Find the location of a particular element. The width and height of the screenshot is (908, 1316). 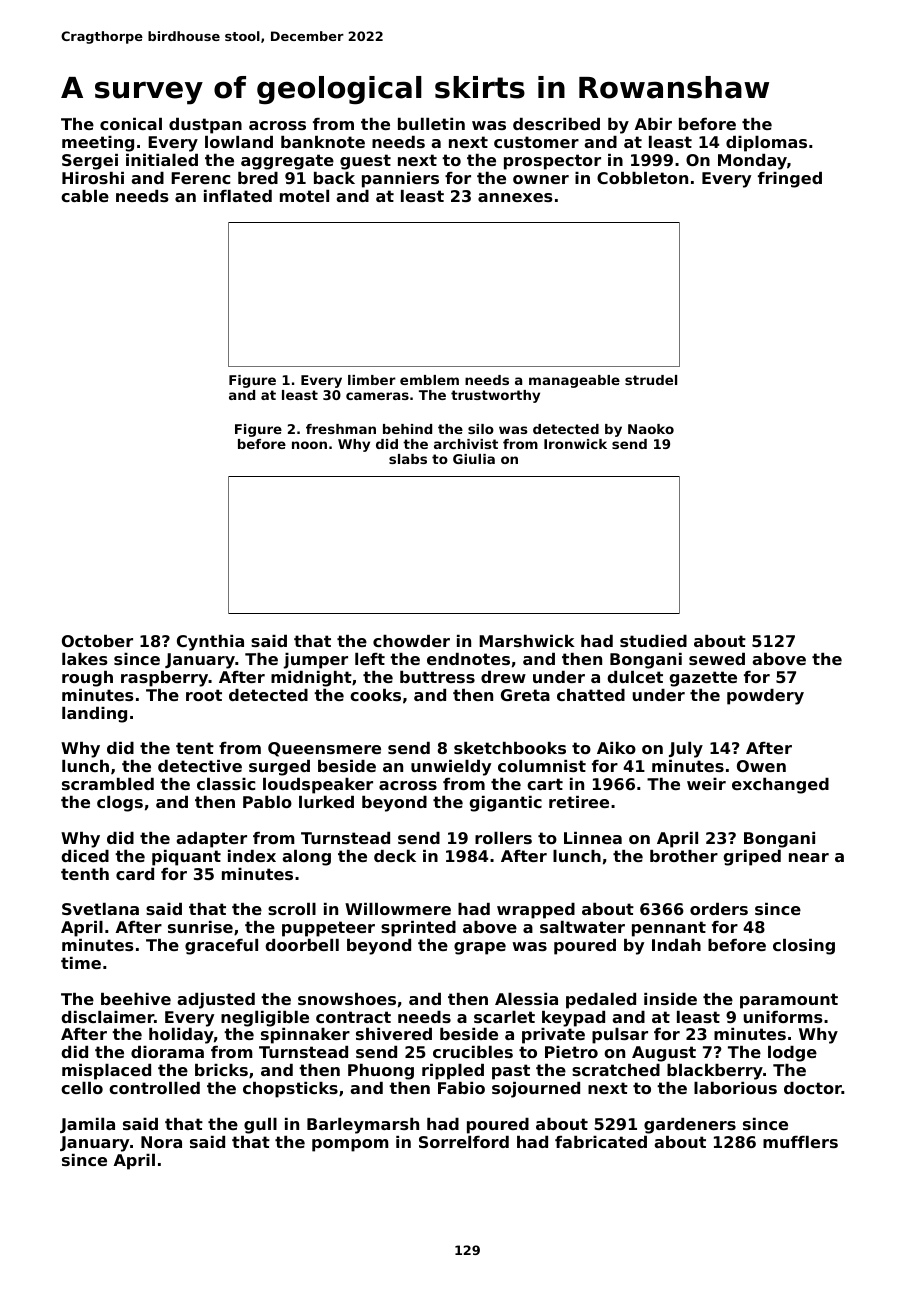

initialed is located at coordinates (162, 160).
